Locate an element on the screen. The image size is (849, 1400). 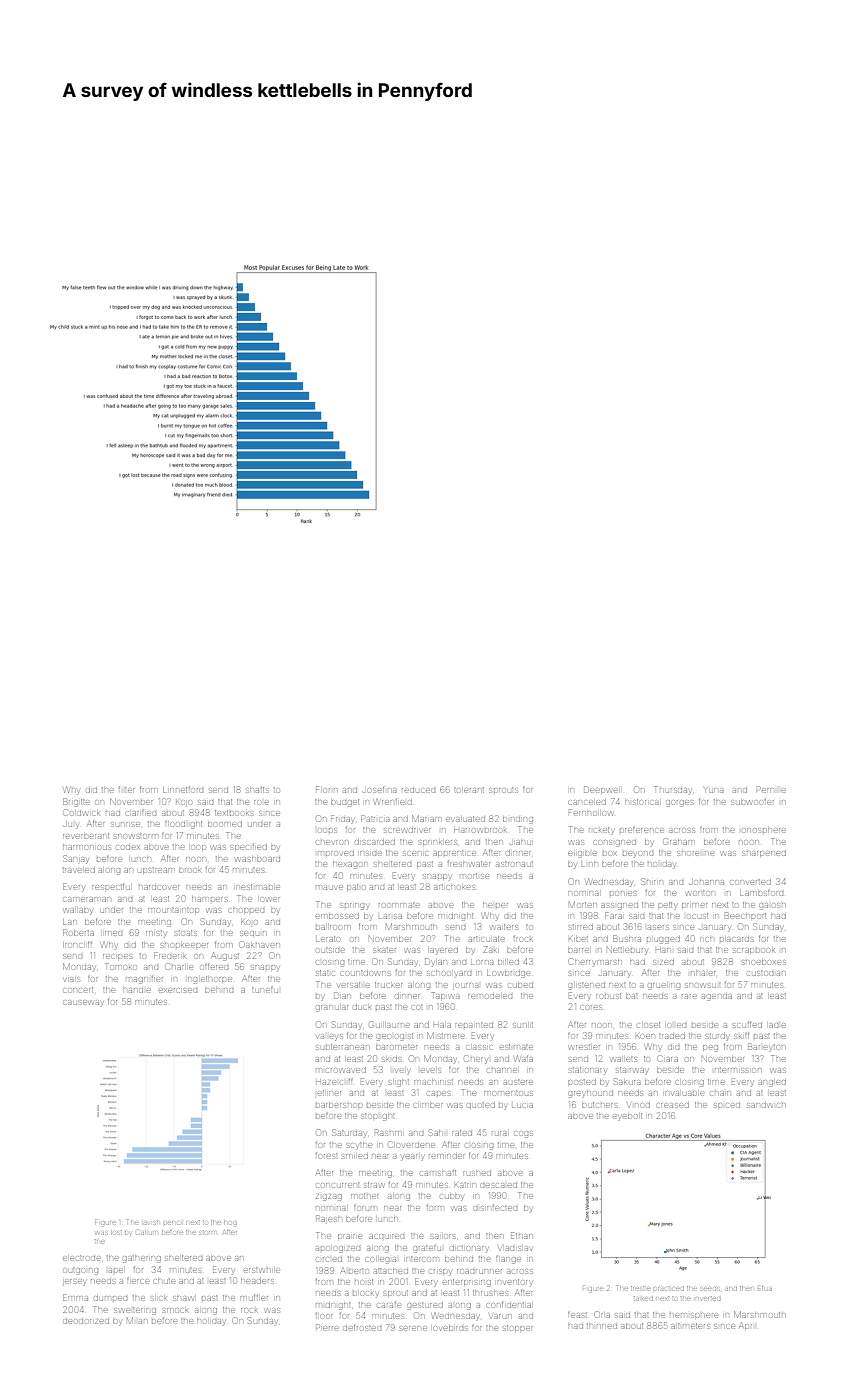
flange is located at coordinates (508, 1260).
